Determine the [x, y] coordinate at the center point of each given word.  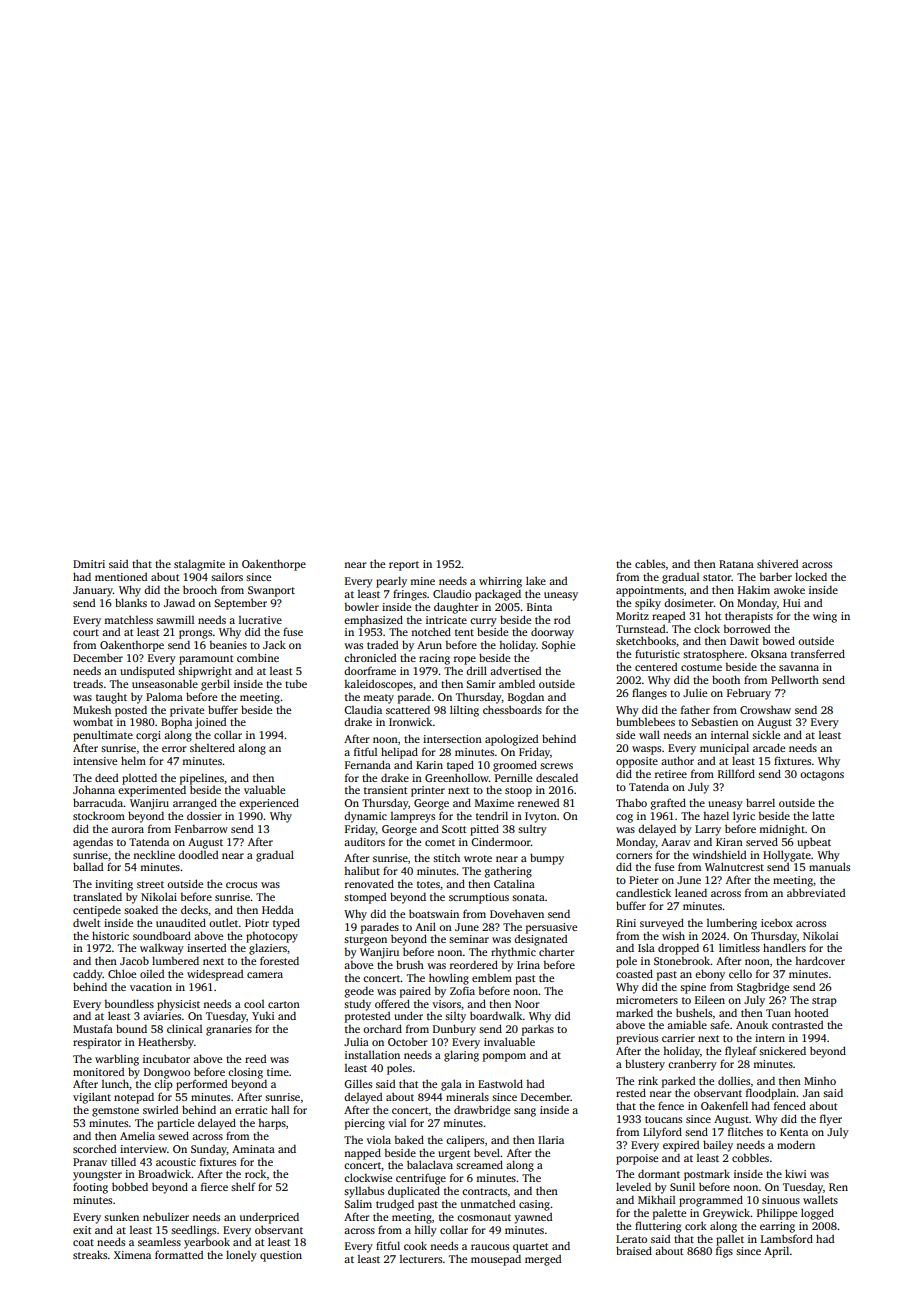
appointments [650, 591]
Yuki [263, 1015]
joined [210, 723]
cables [650, 563]
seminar [469, 939]
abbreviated [816, 892]
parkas [538, 1030]
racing [434, 659]
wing [825, 617]
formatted [179, 1254]
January [93, 591]
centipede [97, 911]
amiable [687, 1024]
